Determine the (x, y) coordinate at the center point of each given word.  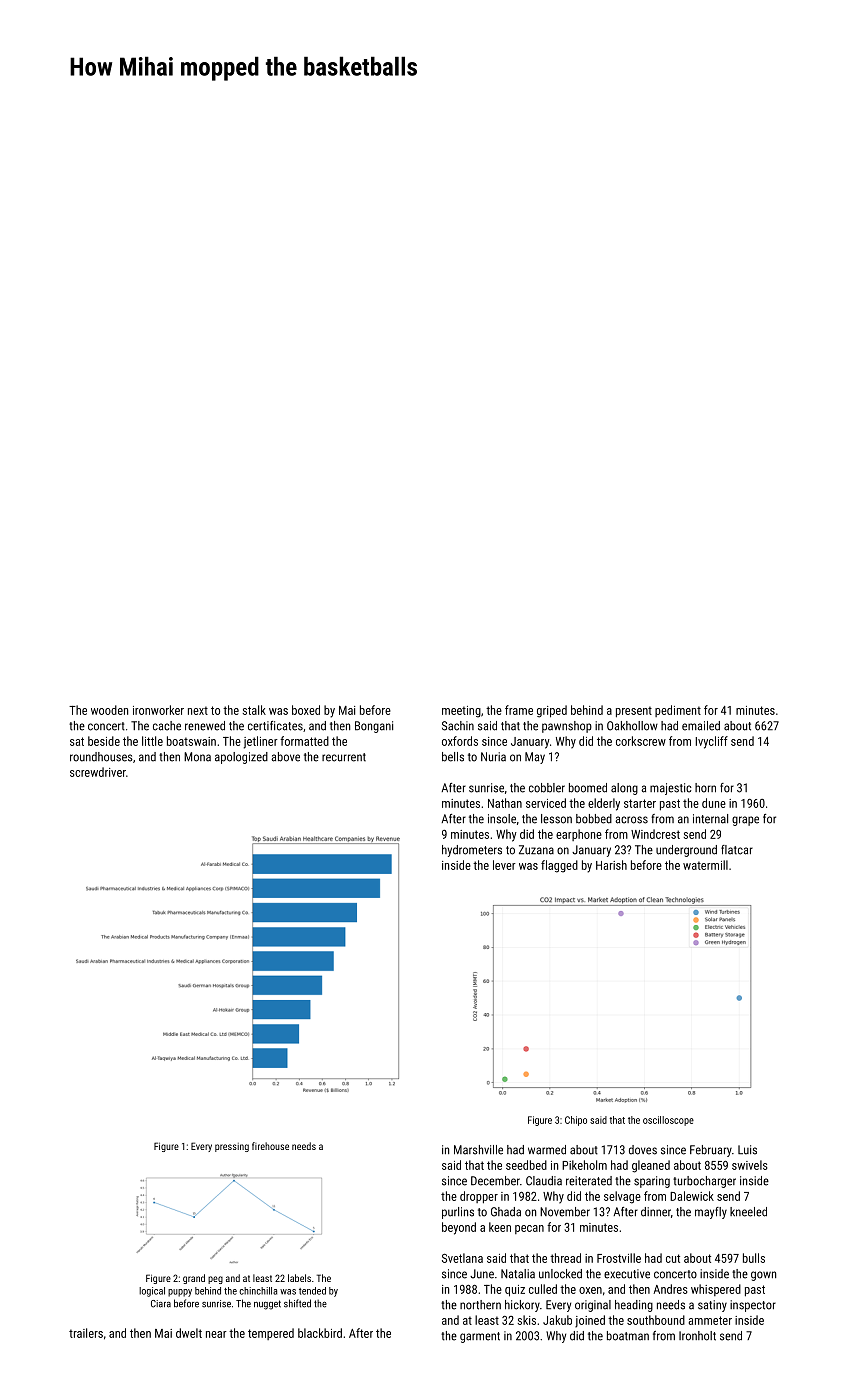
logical (152, 1292)
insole (502, 819)
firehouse (270, 1146)
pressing (232, 1147)
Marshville (478, 1150)
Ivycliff (711, 742)
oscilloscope (668, 1121)
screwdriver (98, 772)
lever (504, 865)
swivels (749, 1165)
